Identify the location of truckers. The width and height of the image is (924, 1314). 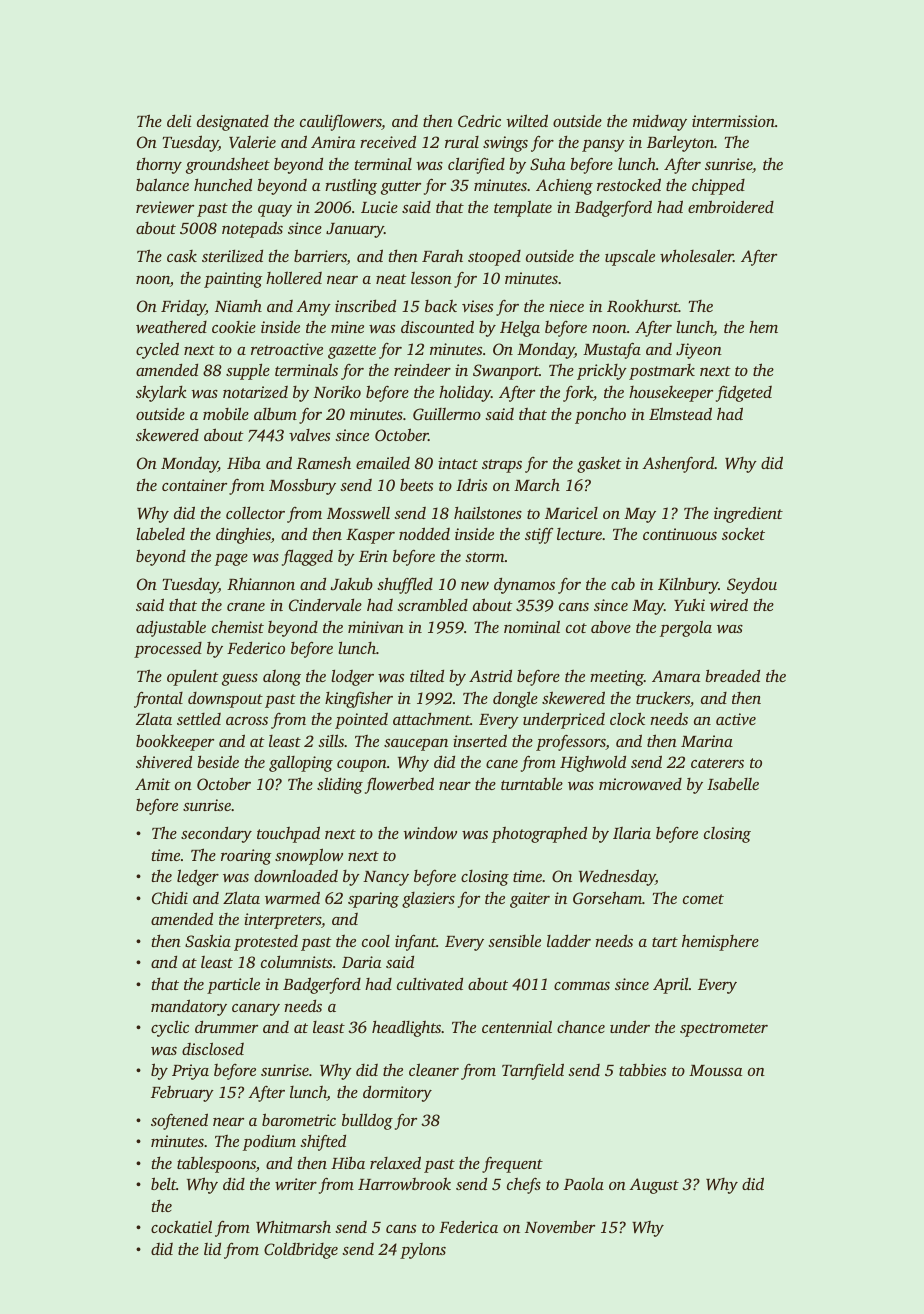
(663, 697).
